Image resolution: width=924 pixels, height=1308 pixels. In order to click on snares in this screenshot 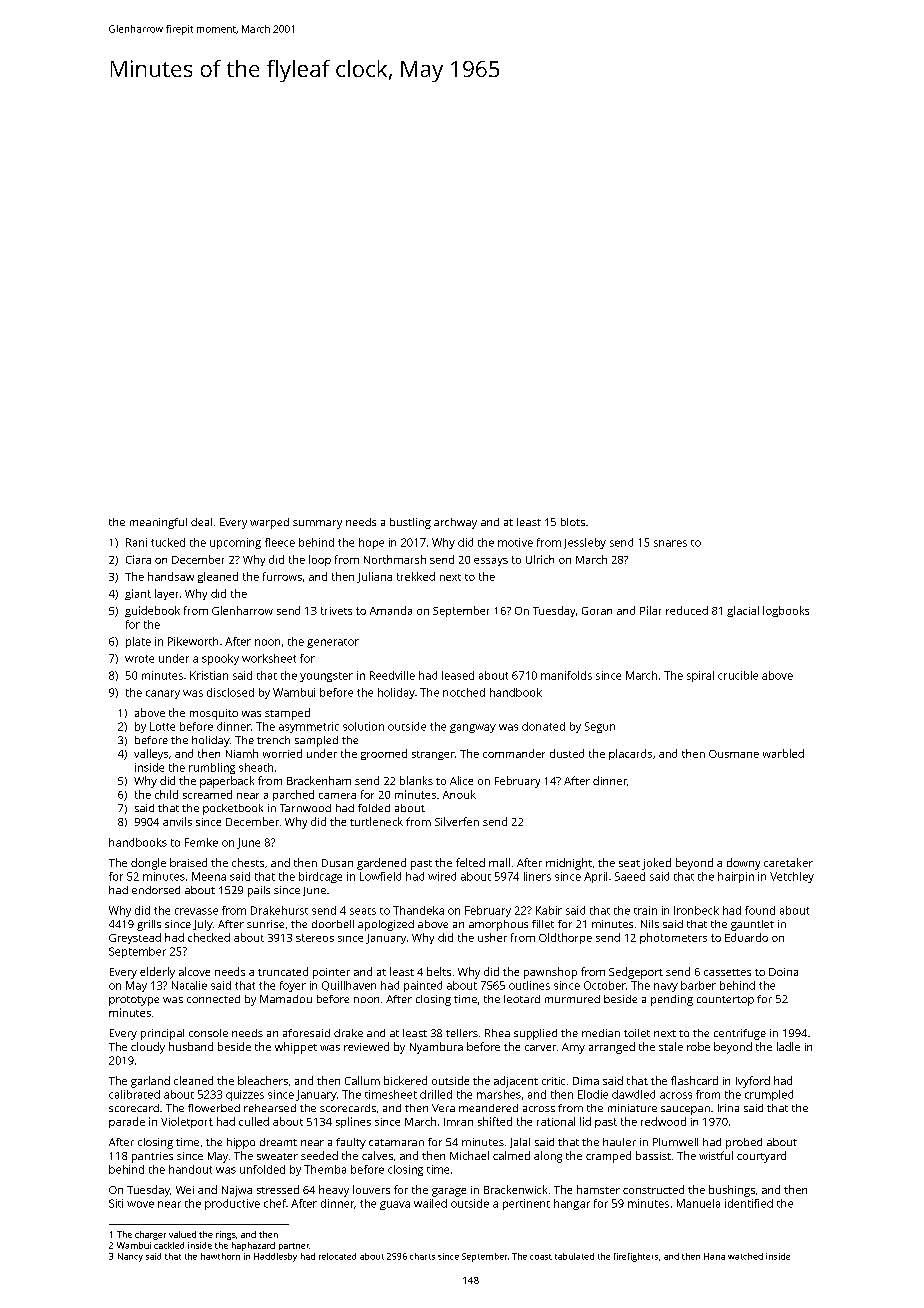, I will do `click(670, 543)`.
